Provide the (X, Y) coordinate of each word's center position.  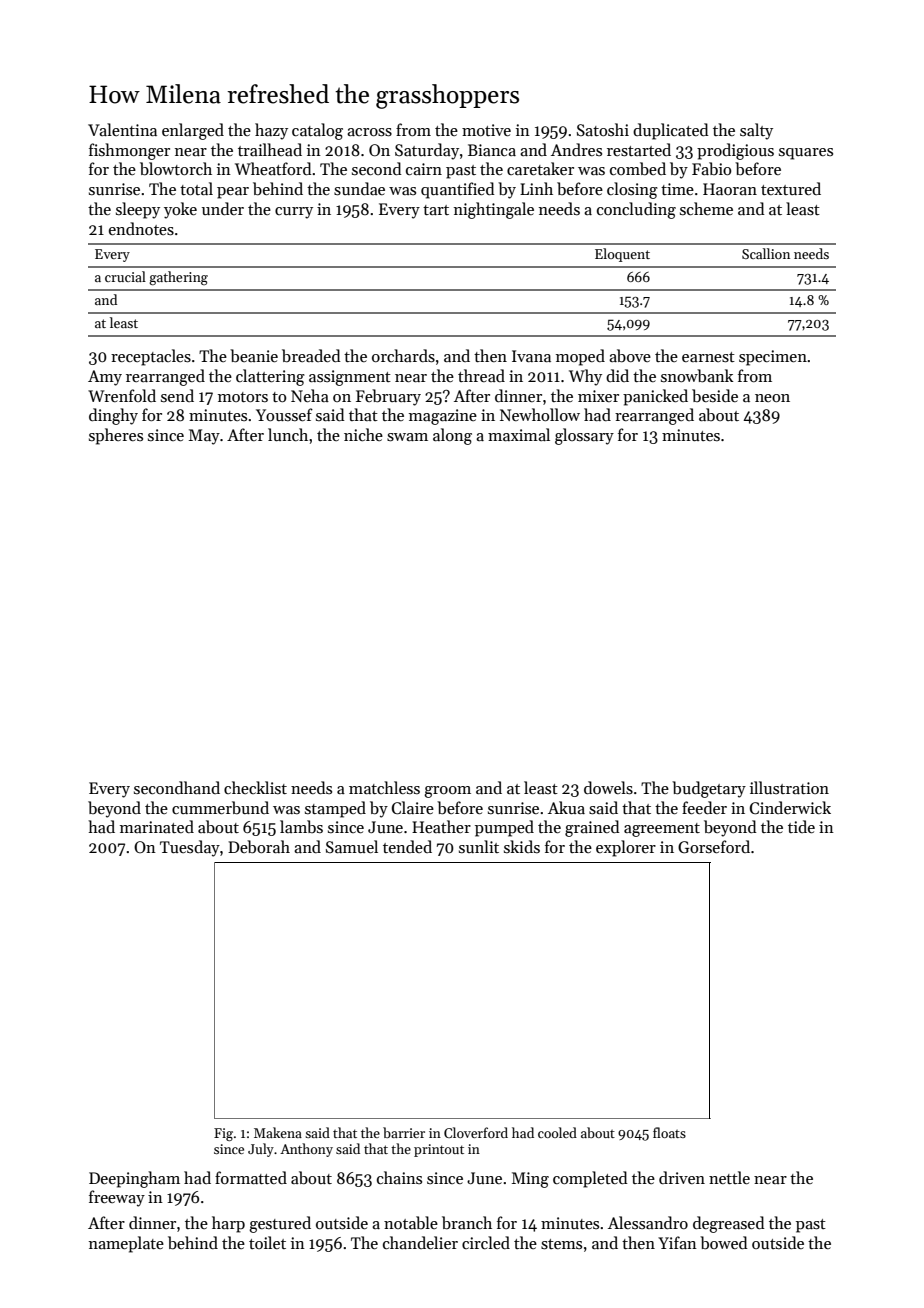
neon (772, 398)
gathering (178, 278)
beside (715, 395)
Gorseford (714, 847)
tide (801, 826)
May (204, 437)
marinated (157, 826)
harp (228, 1224)
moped (580, 357)
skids (522, 846)
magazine (443, 417)
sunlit (479, 846)
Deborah (259, 847)
